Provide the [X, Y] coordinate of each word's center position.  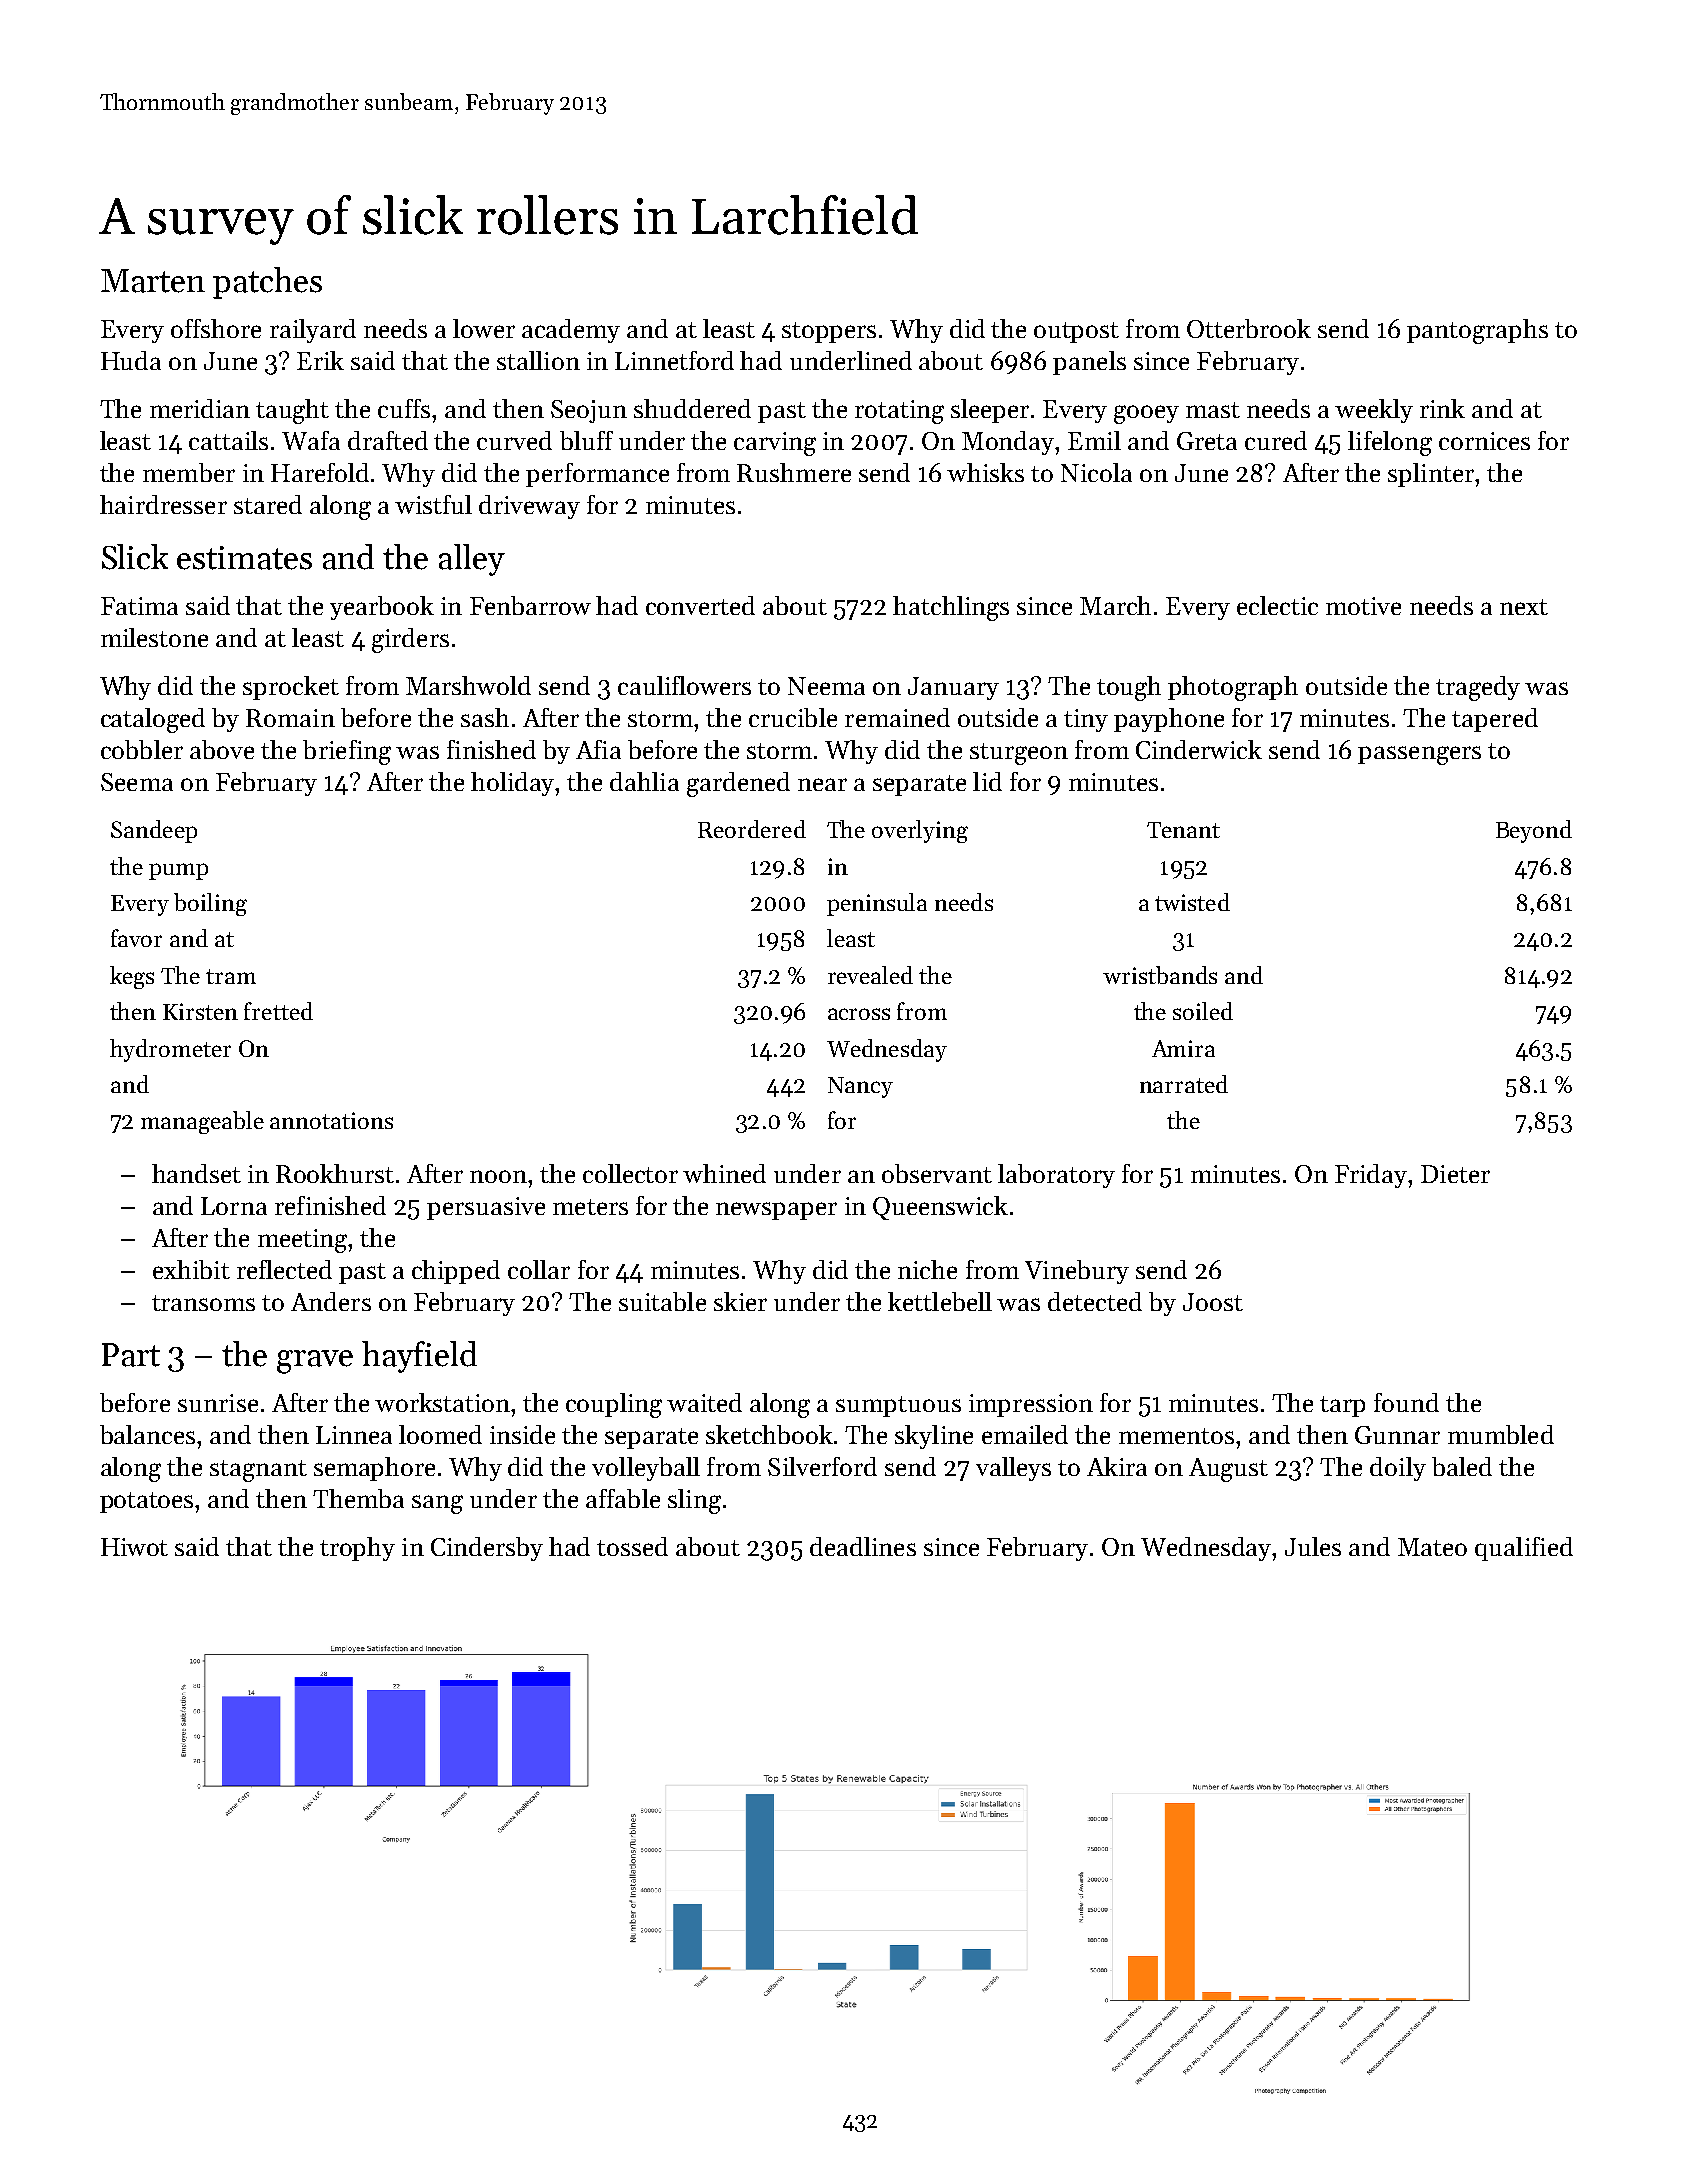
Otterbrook [1249, 328]
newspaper [776, 1211]
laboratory [1056, 1176]
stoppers [829, 332]
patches [267, 283]
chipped [456, 1272]
